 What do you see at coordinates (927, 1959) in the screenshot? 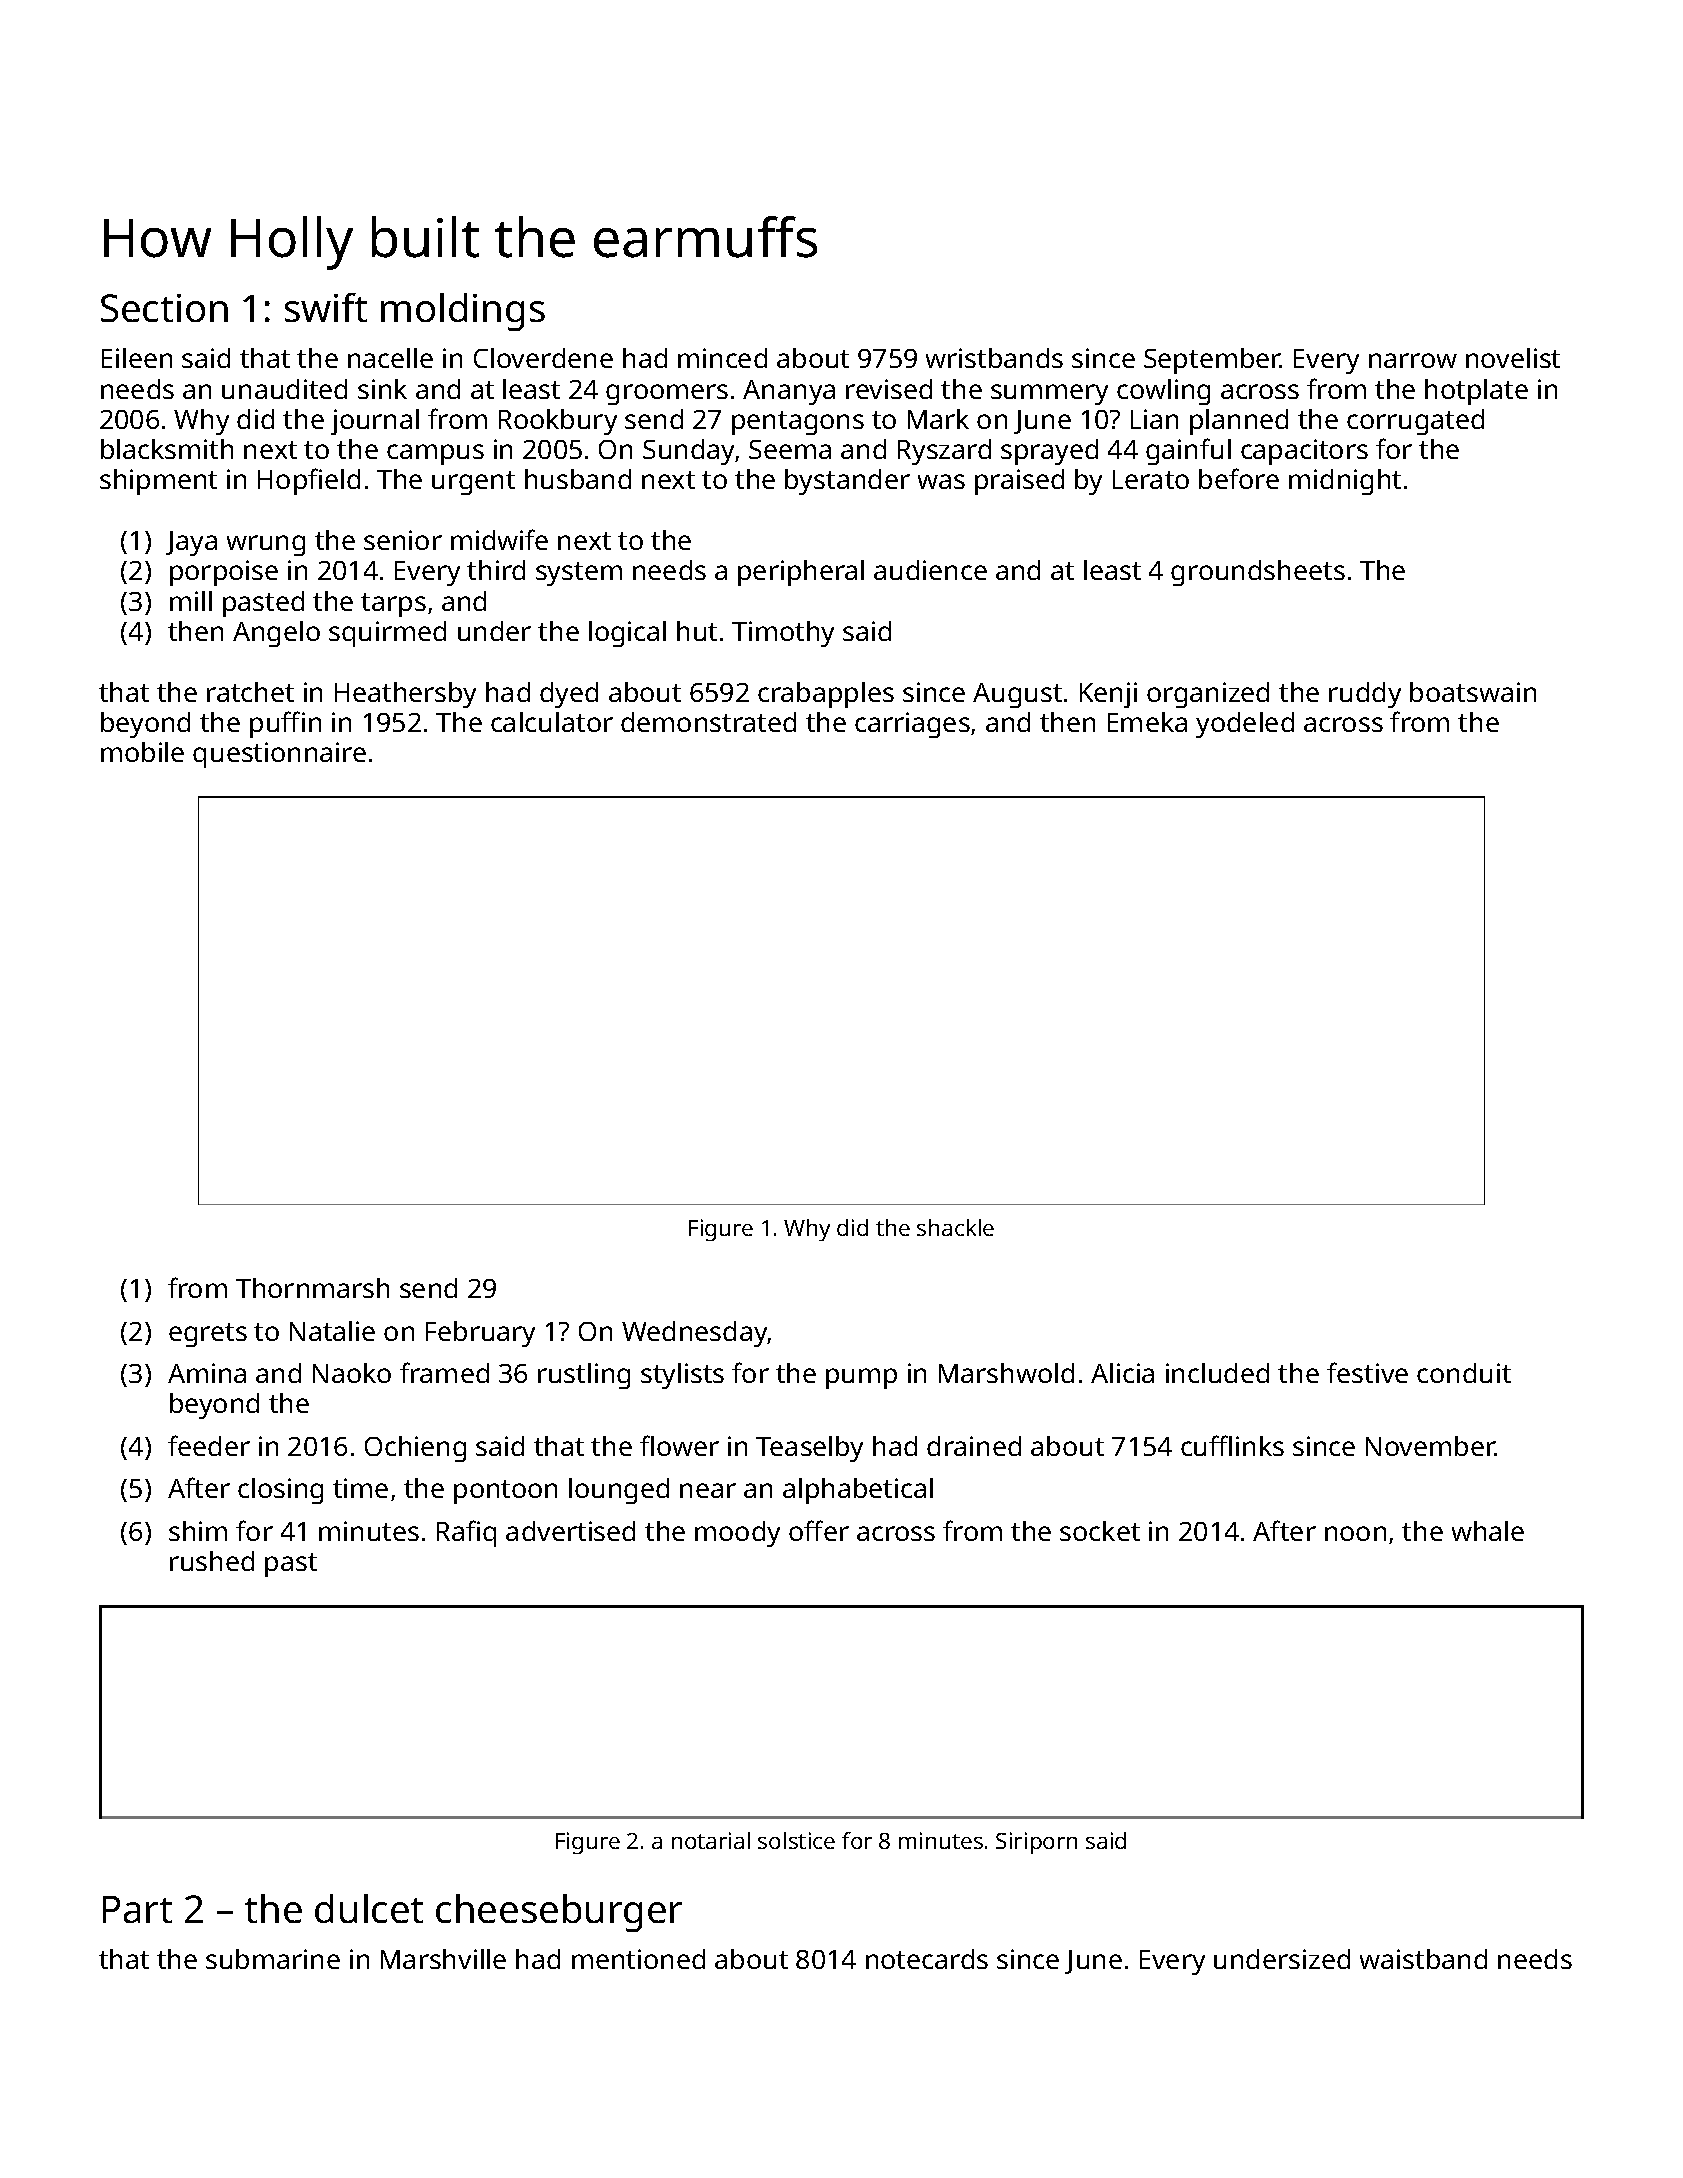
I see `notecards` at bounding box center [927, 1959].
